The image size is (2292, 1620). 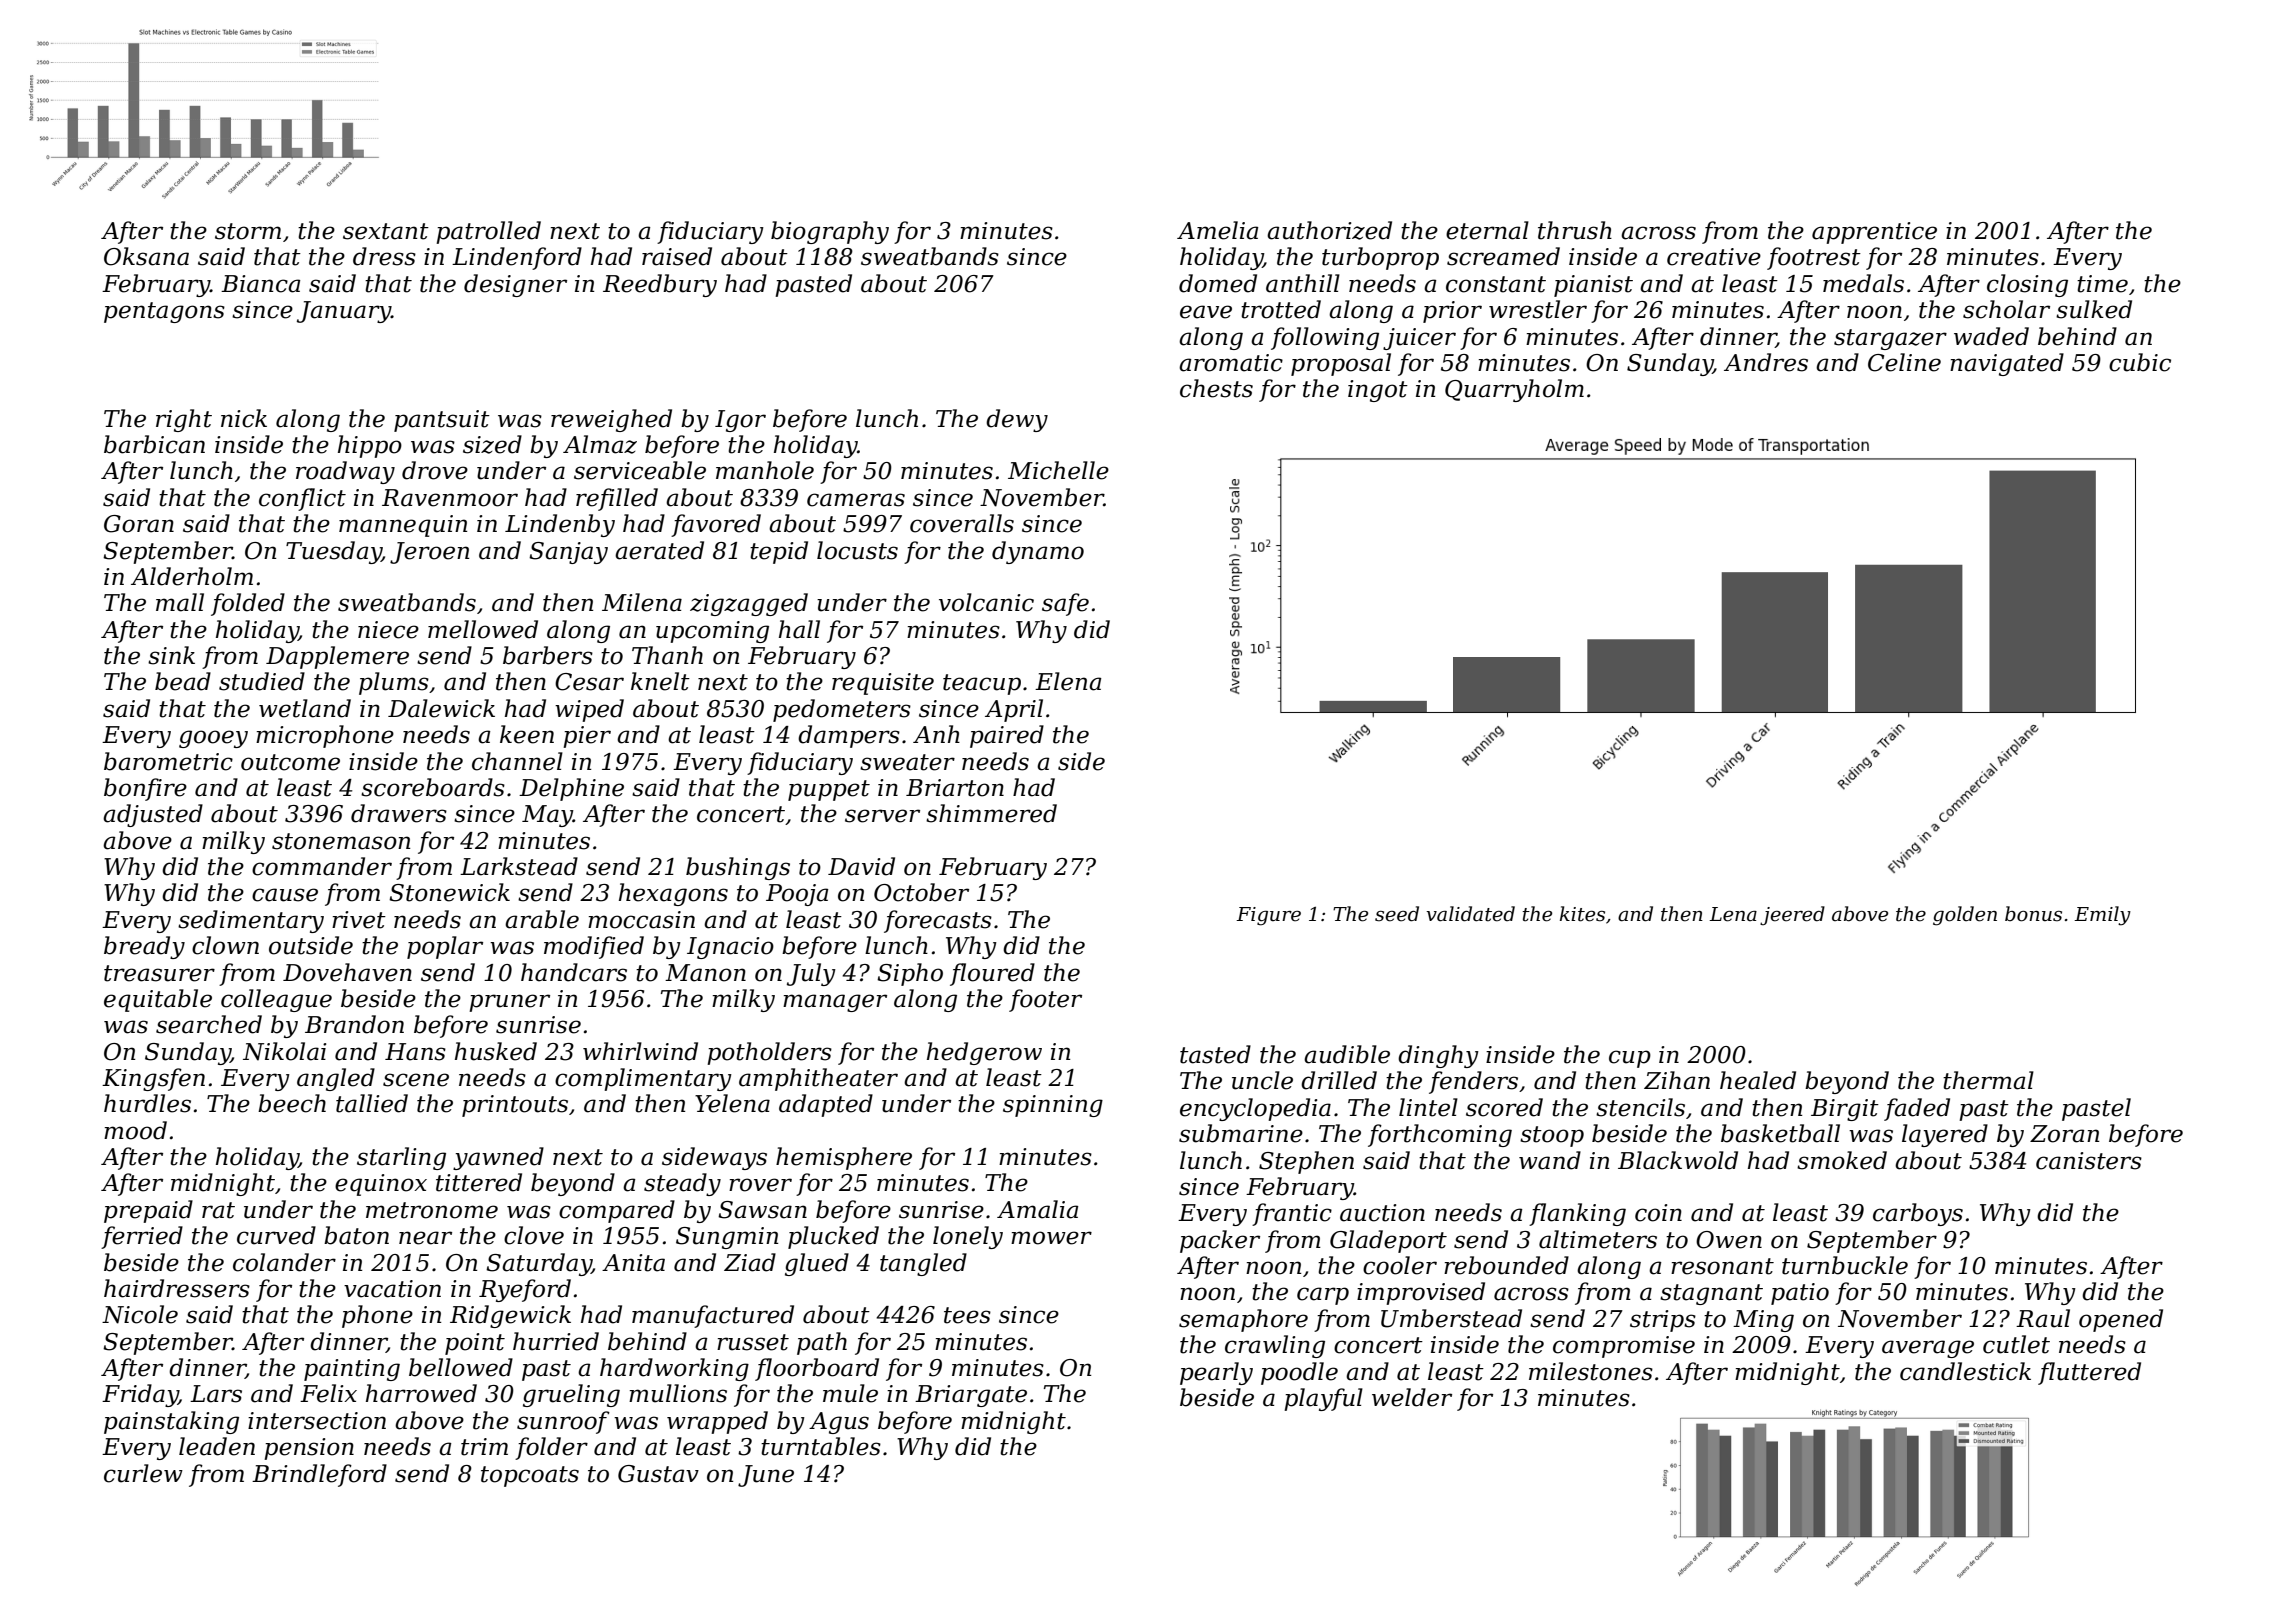 What do you see at coordinates (1792, 915) in the screenshot?
I see `jeered` at bounding box center [1792, 915].
